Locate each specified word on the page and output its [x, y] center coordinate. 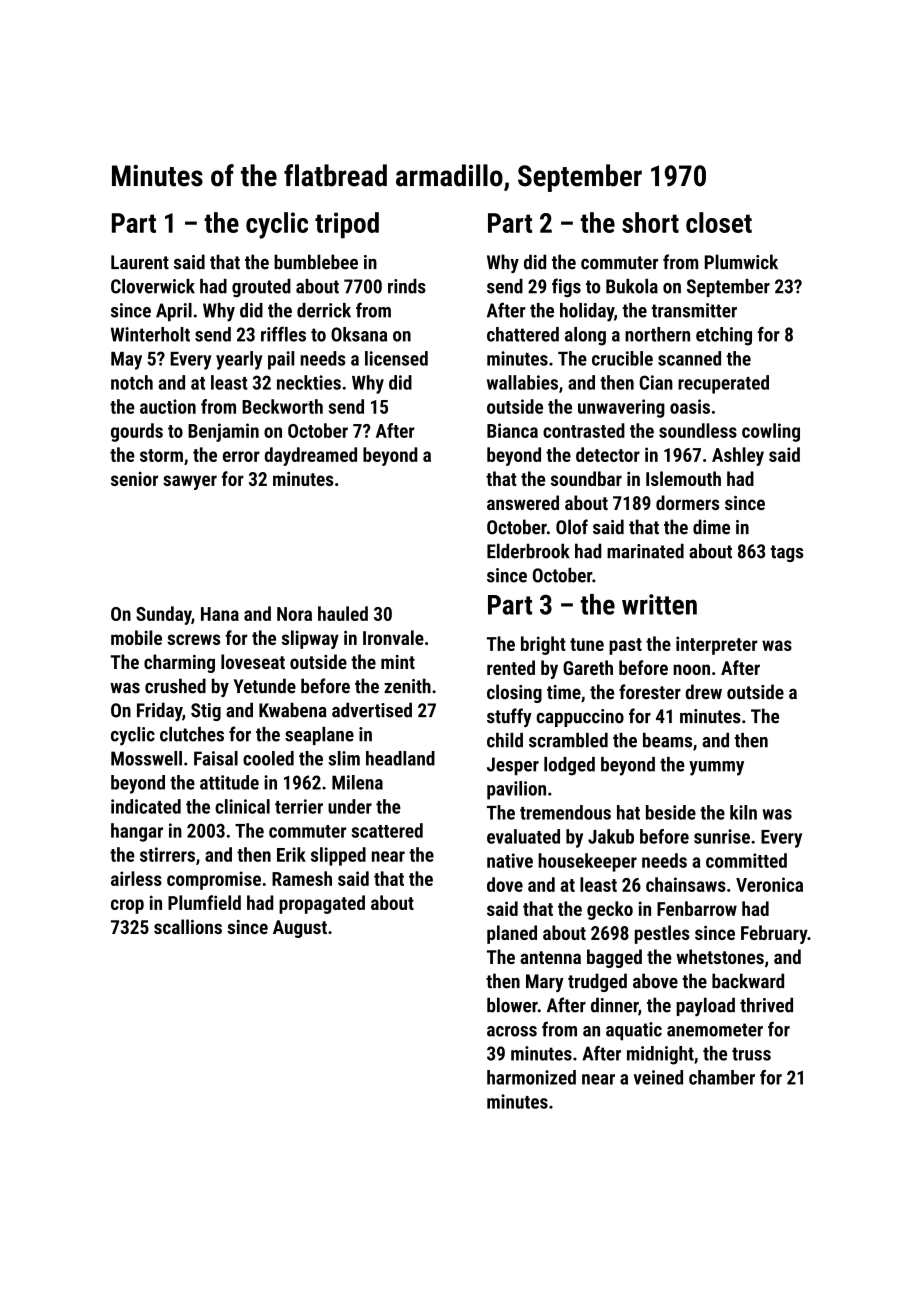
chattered [523, 334]
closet [719, 222]
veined [658, 1077]
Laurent [140, 262]
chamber [722, 1077]
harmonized [531, 1077]
